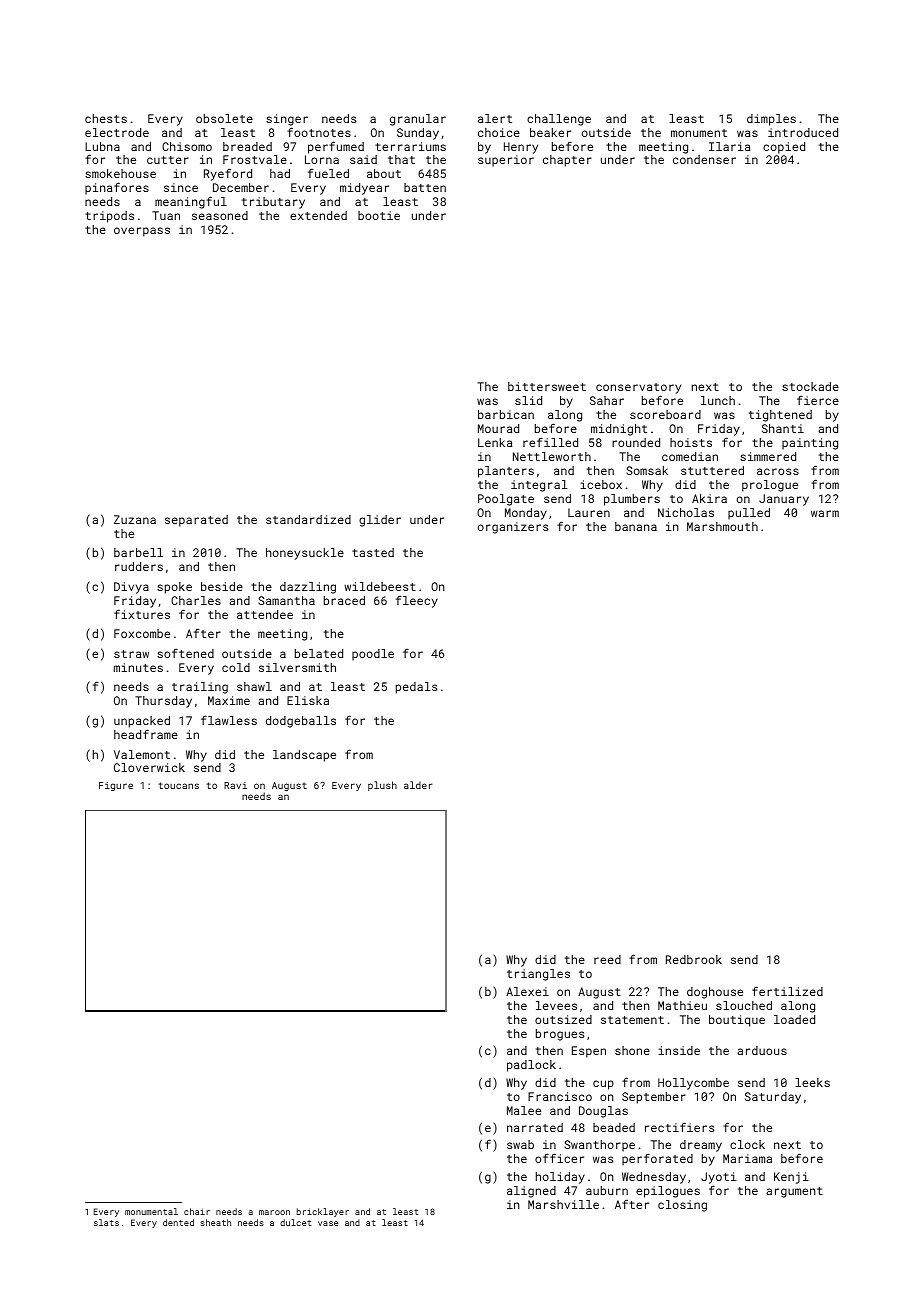 The image size is (924, 1308). Describe the element at coordinates (224, 118) in the image. I see `obsolete` at that location.
